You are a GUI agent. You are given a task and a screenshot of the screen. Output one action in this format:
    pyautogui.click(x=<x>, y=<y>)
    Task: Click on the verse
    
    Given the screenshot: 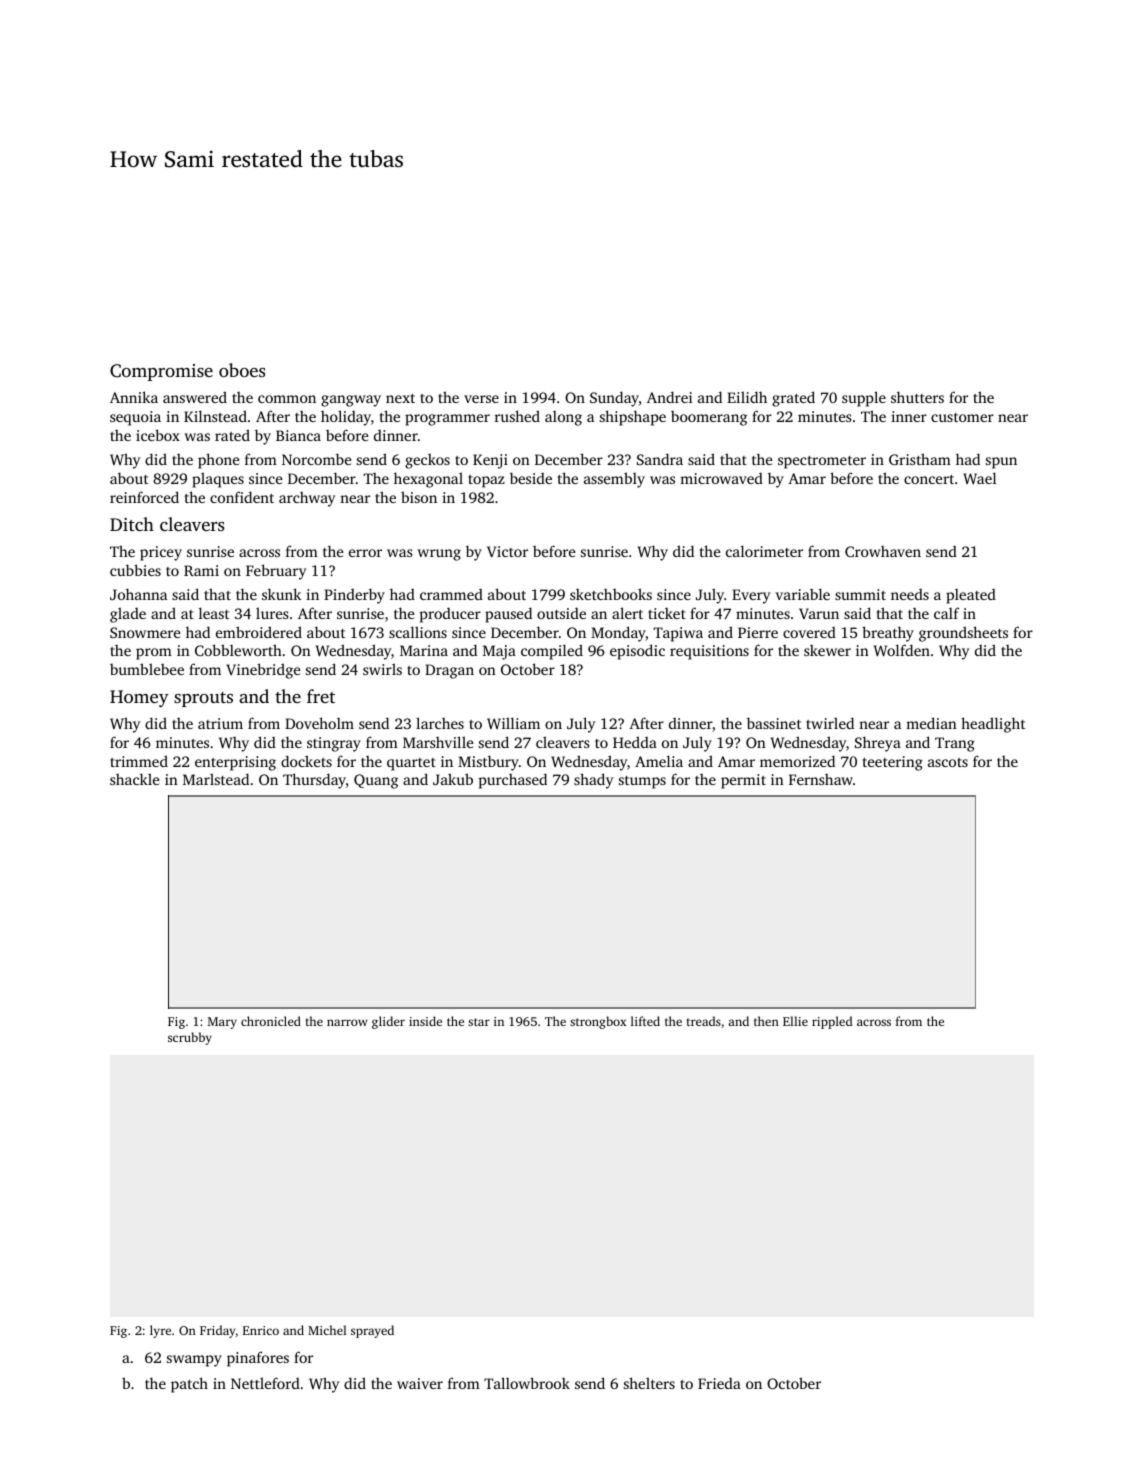 What is the action you would take?
    pyautogui.click(x=481, y=399)
